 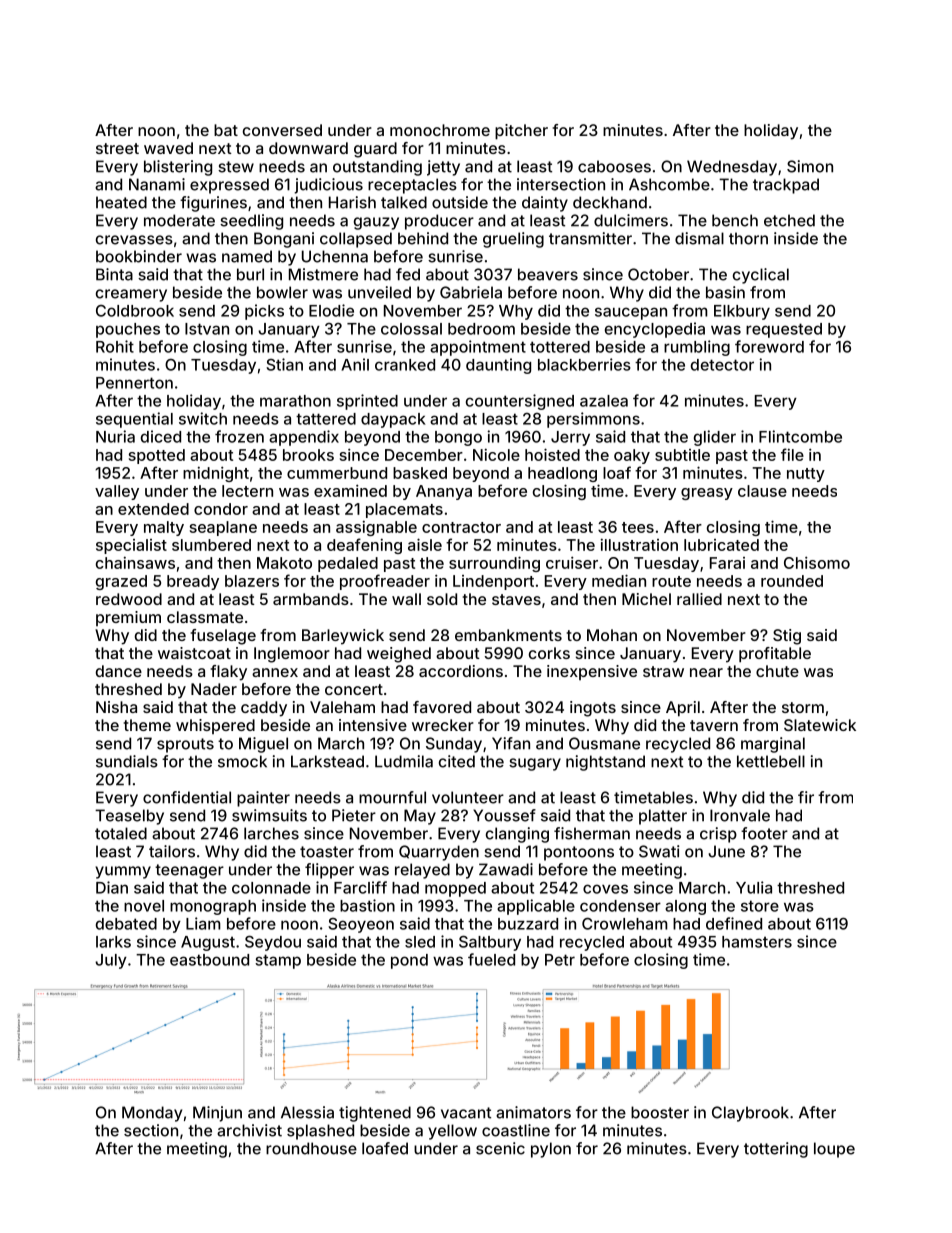 I want to click on store, so click(x=760, y=906).
